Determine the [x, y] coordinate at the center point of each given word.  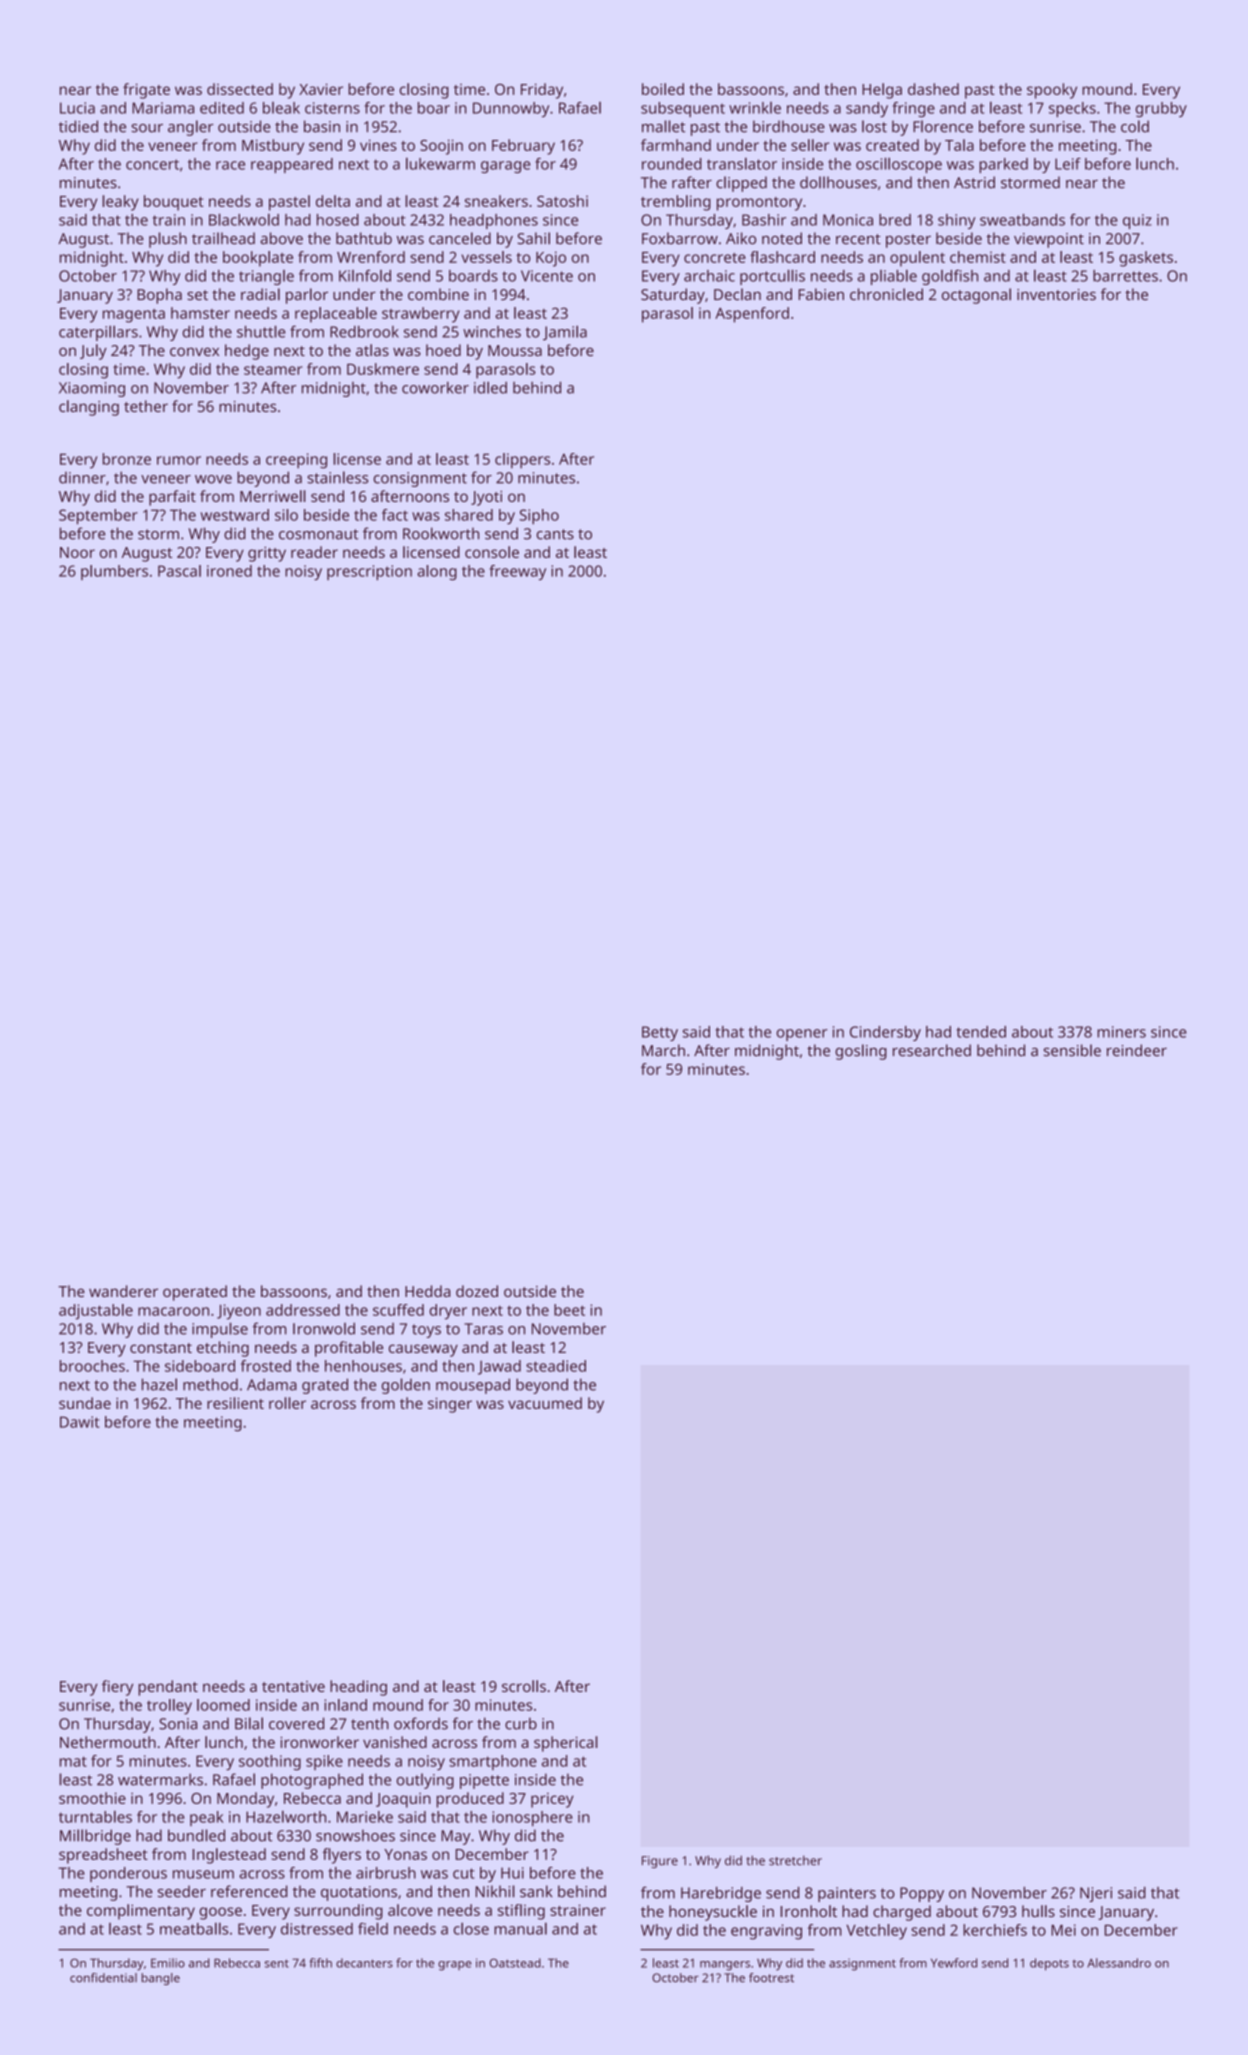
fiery [117, 1688]
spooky [1052, 91]
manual [520, 1929]
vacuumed [545, 1403]
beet [569, 1310]
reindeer [1137, 1050]
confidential [103, 1977]
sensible [1072, 1050]
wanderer [123, 1291]
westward [235, 515]
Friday [542, 91]
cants [555, 534]
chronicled [886, 294]
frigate [146, 91]
